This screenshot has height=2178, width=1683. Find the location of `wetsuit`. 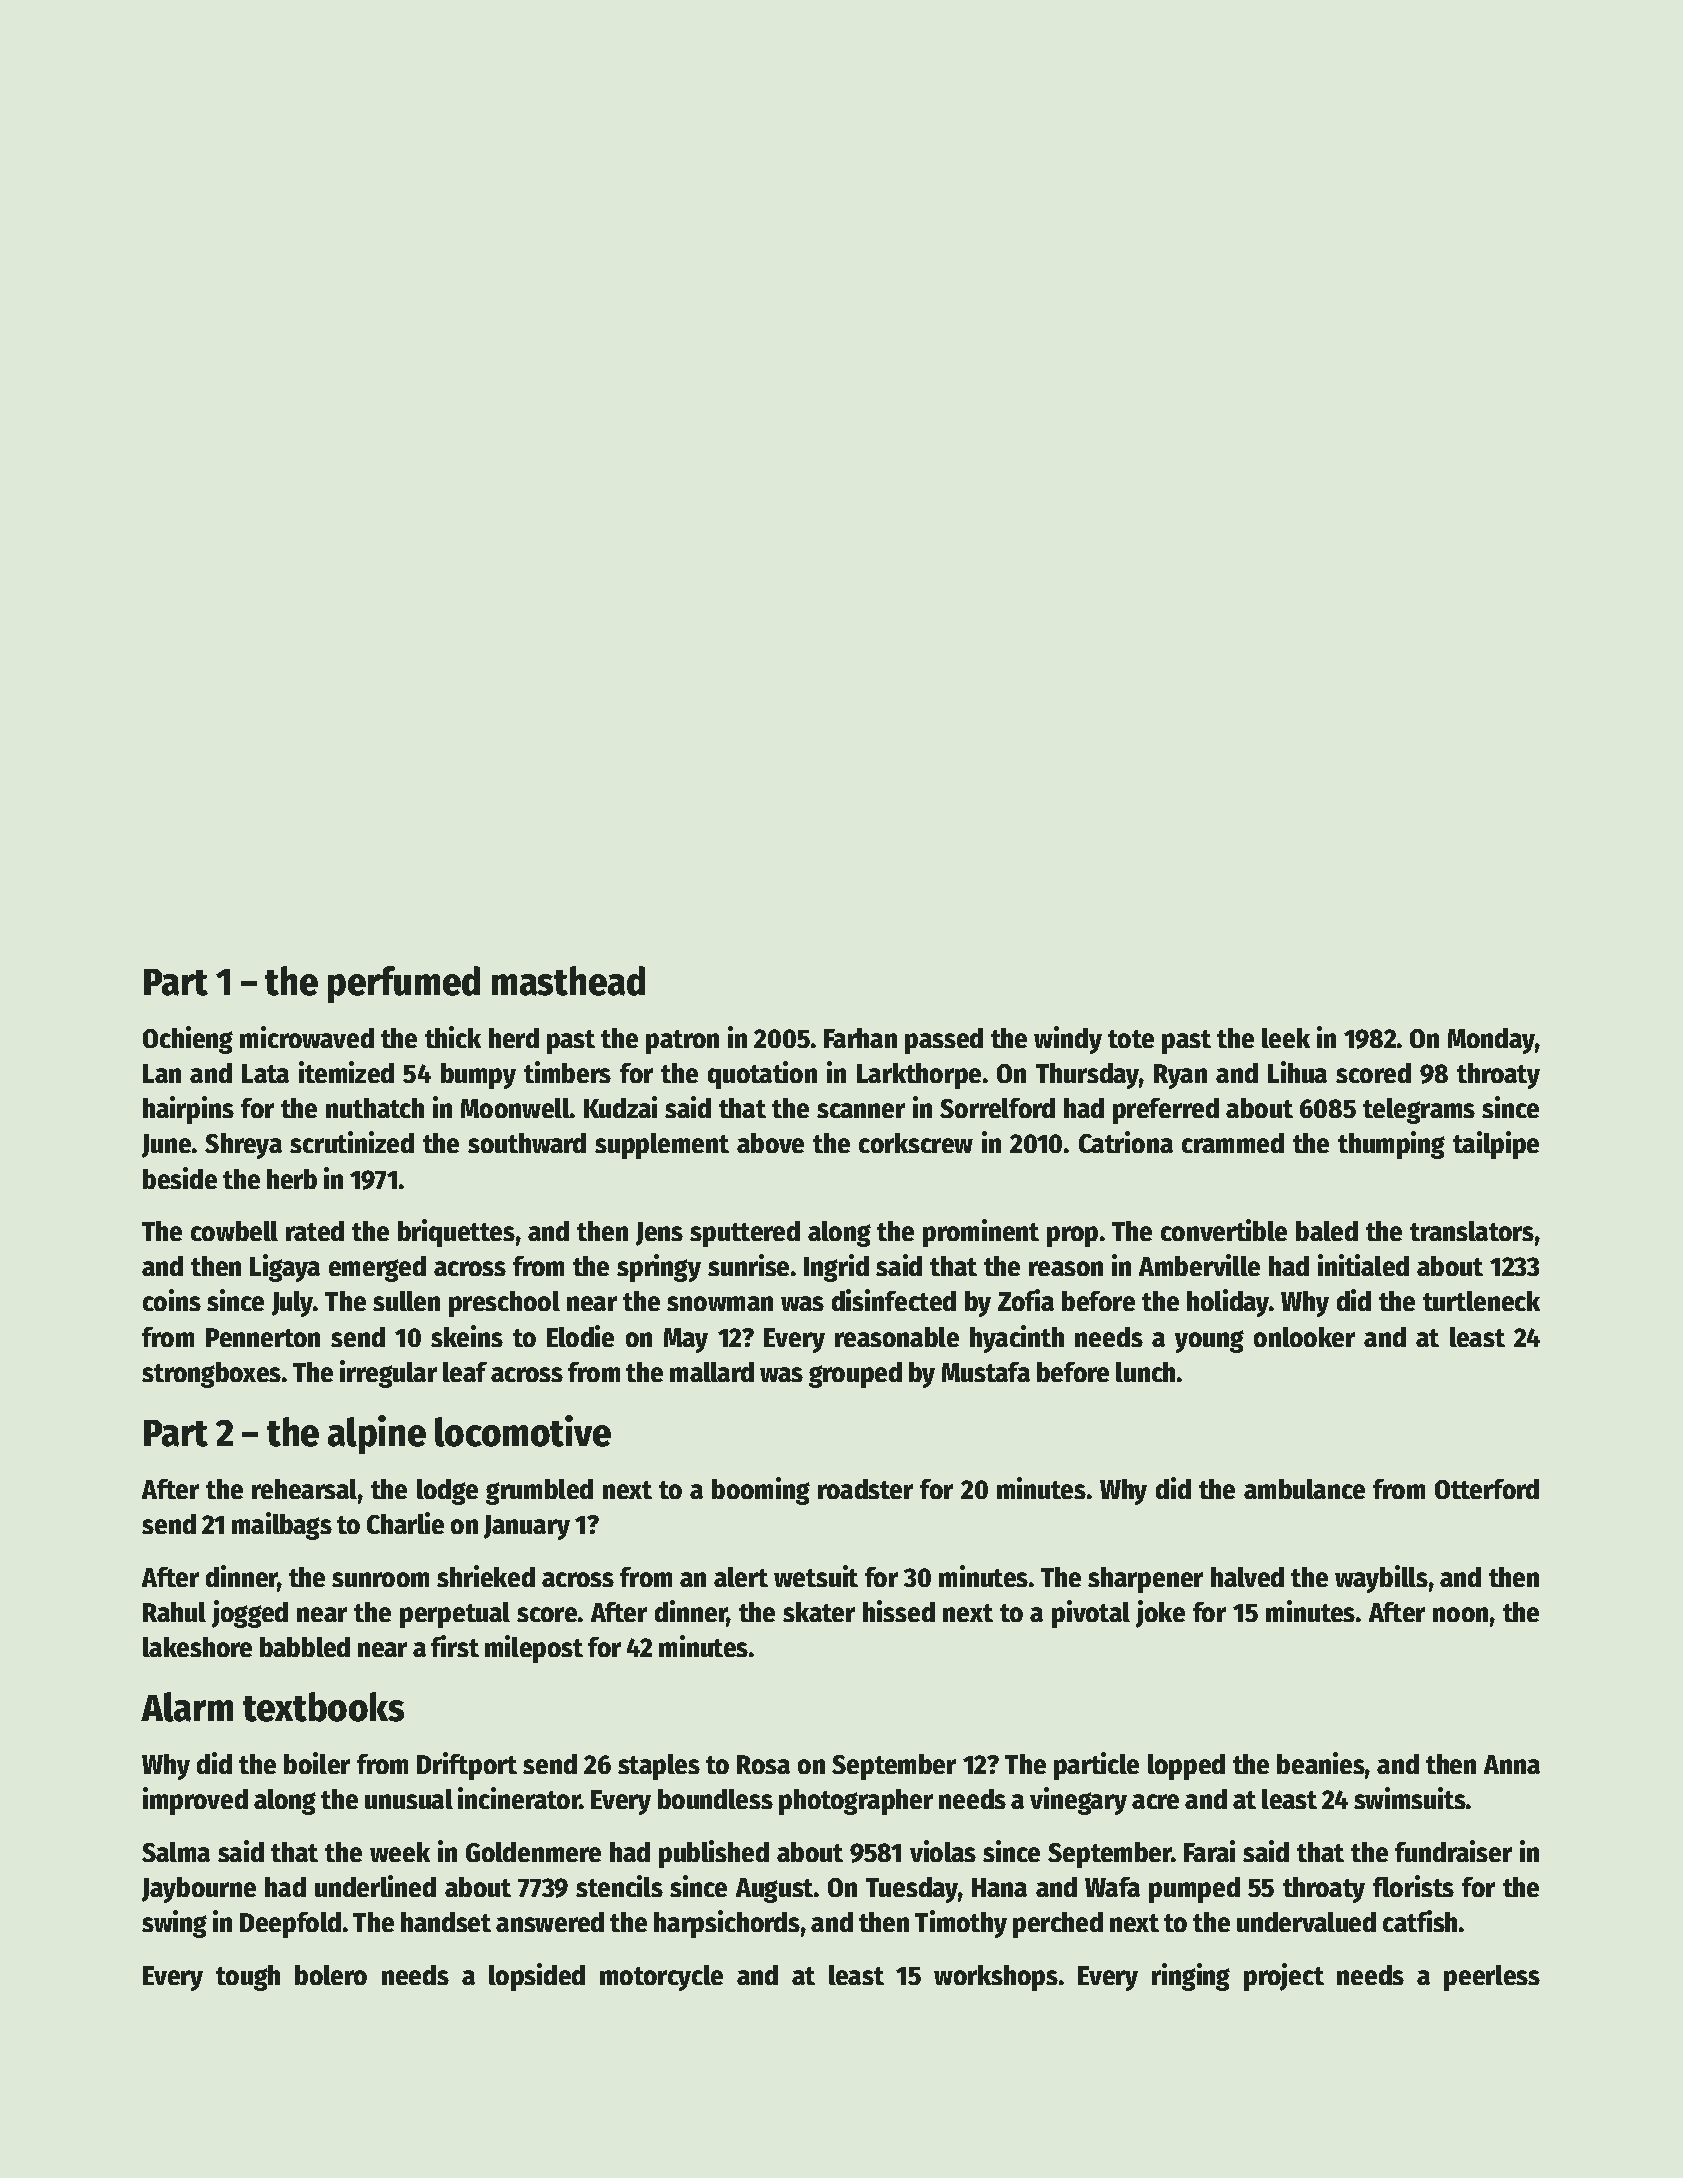

wetsuit is located at coordinates (816, 1576).
